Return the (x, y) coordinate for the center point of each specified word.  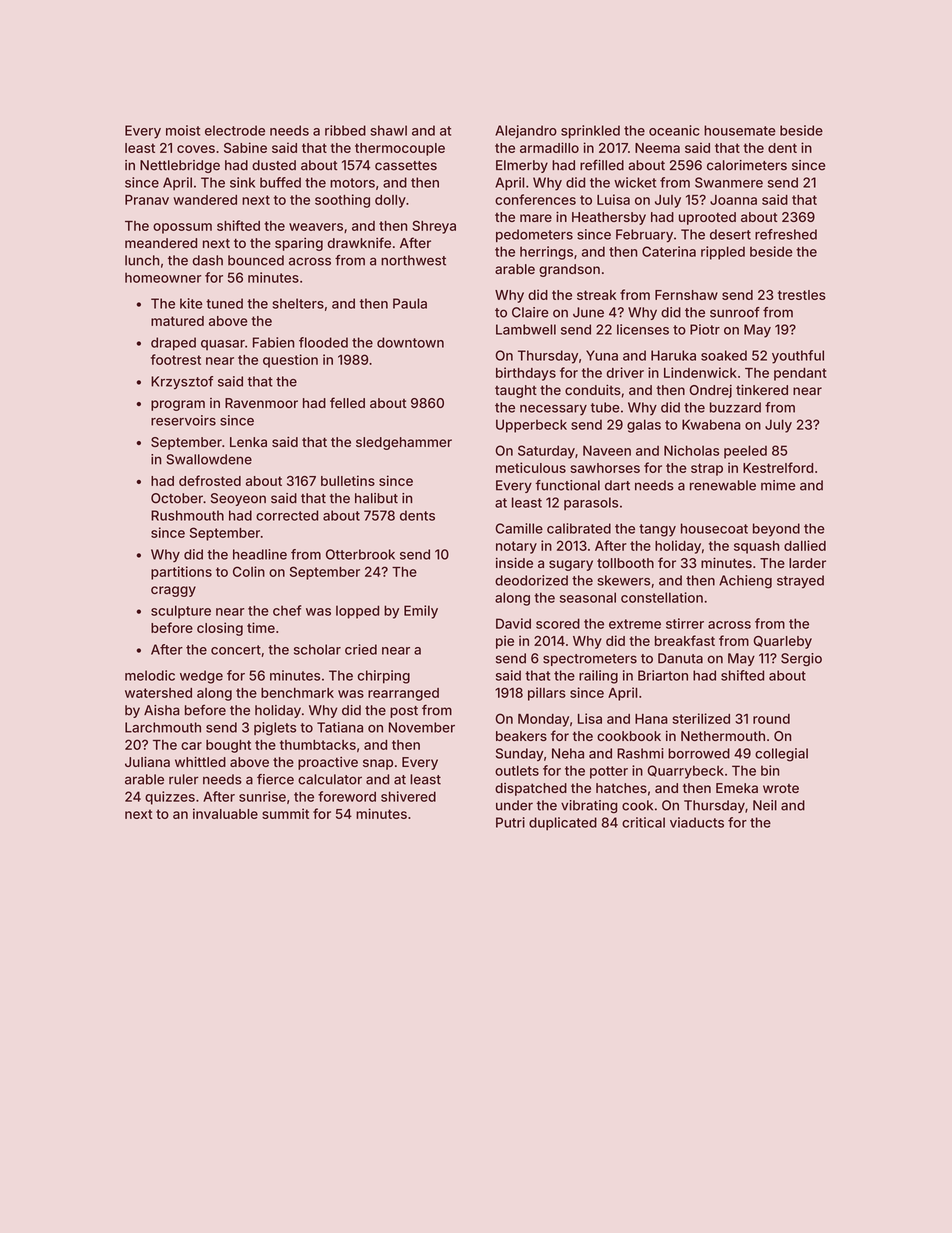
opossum (182, 228)
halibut (376, 498)
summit (285, 813)
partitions (181, 573)
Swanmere (729, 182)
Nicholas (691, 450)
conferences (535, 199)
